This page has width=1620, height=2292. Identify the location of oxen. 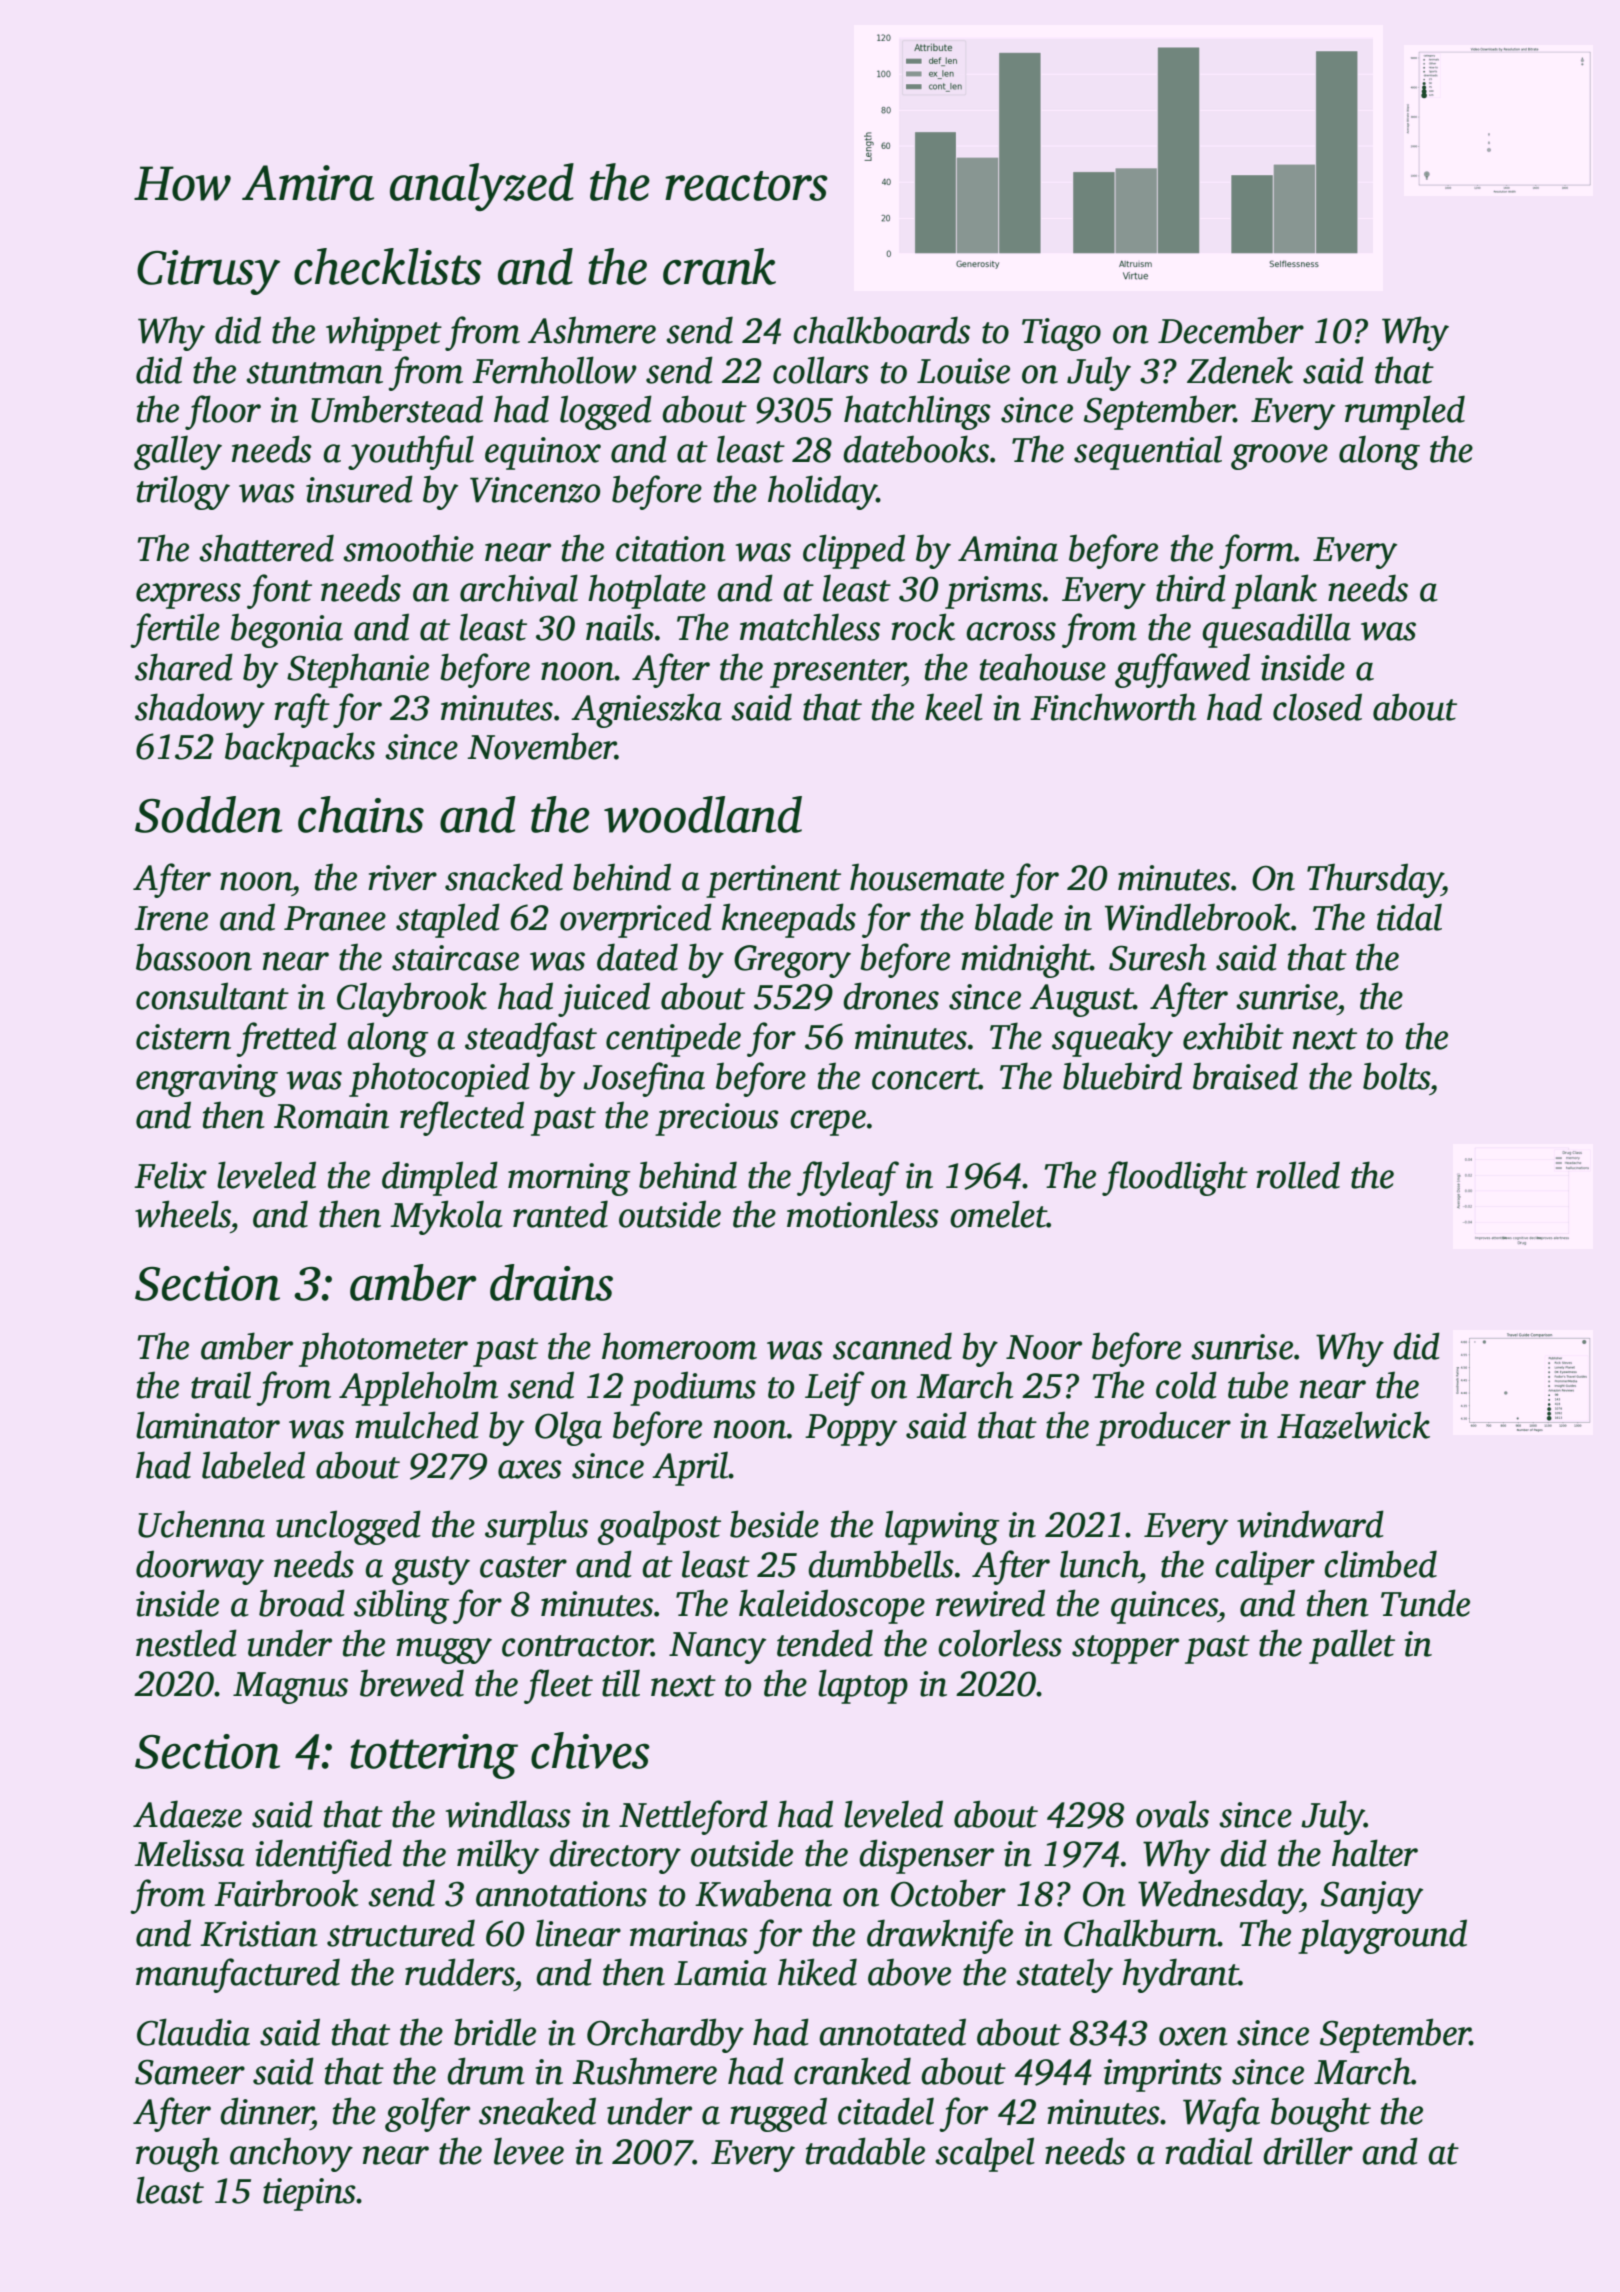
(1193, 2036).
